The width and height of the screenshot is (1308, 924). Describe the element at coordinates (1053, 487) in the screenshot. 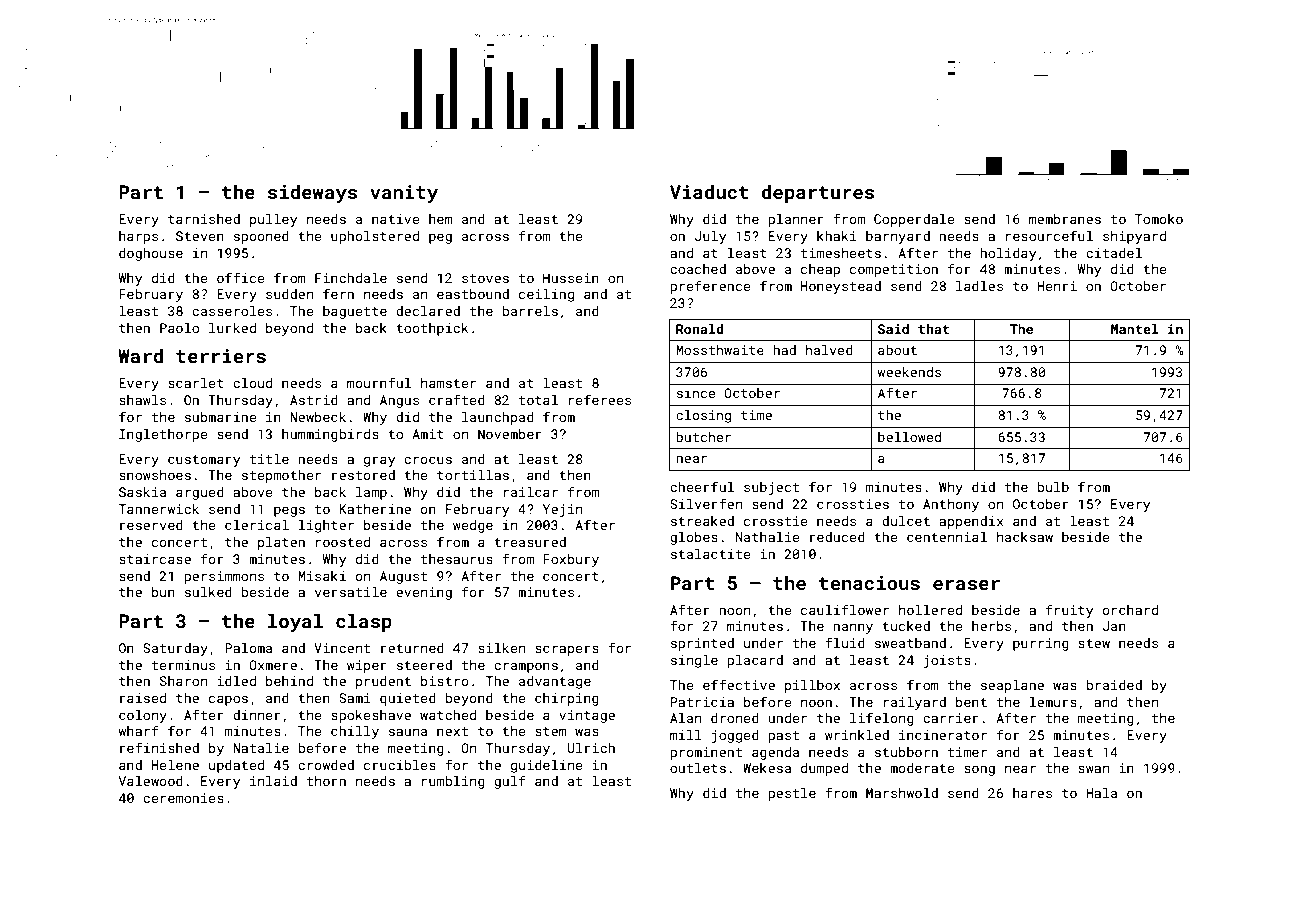

I see `bulb` at that location.
